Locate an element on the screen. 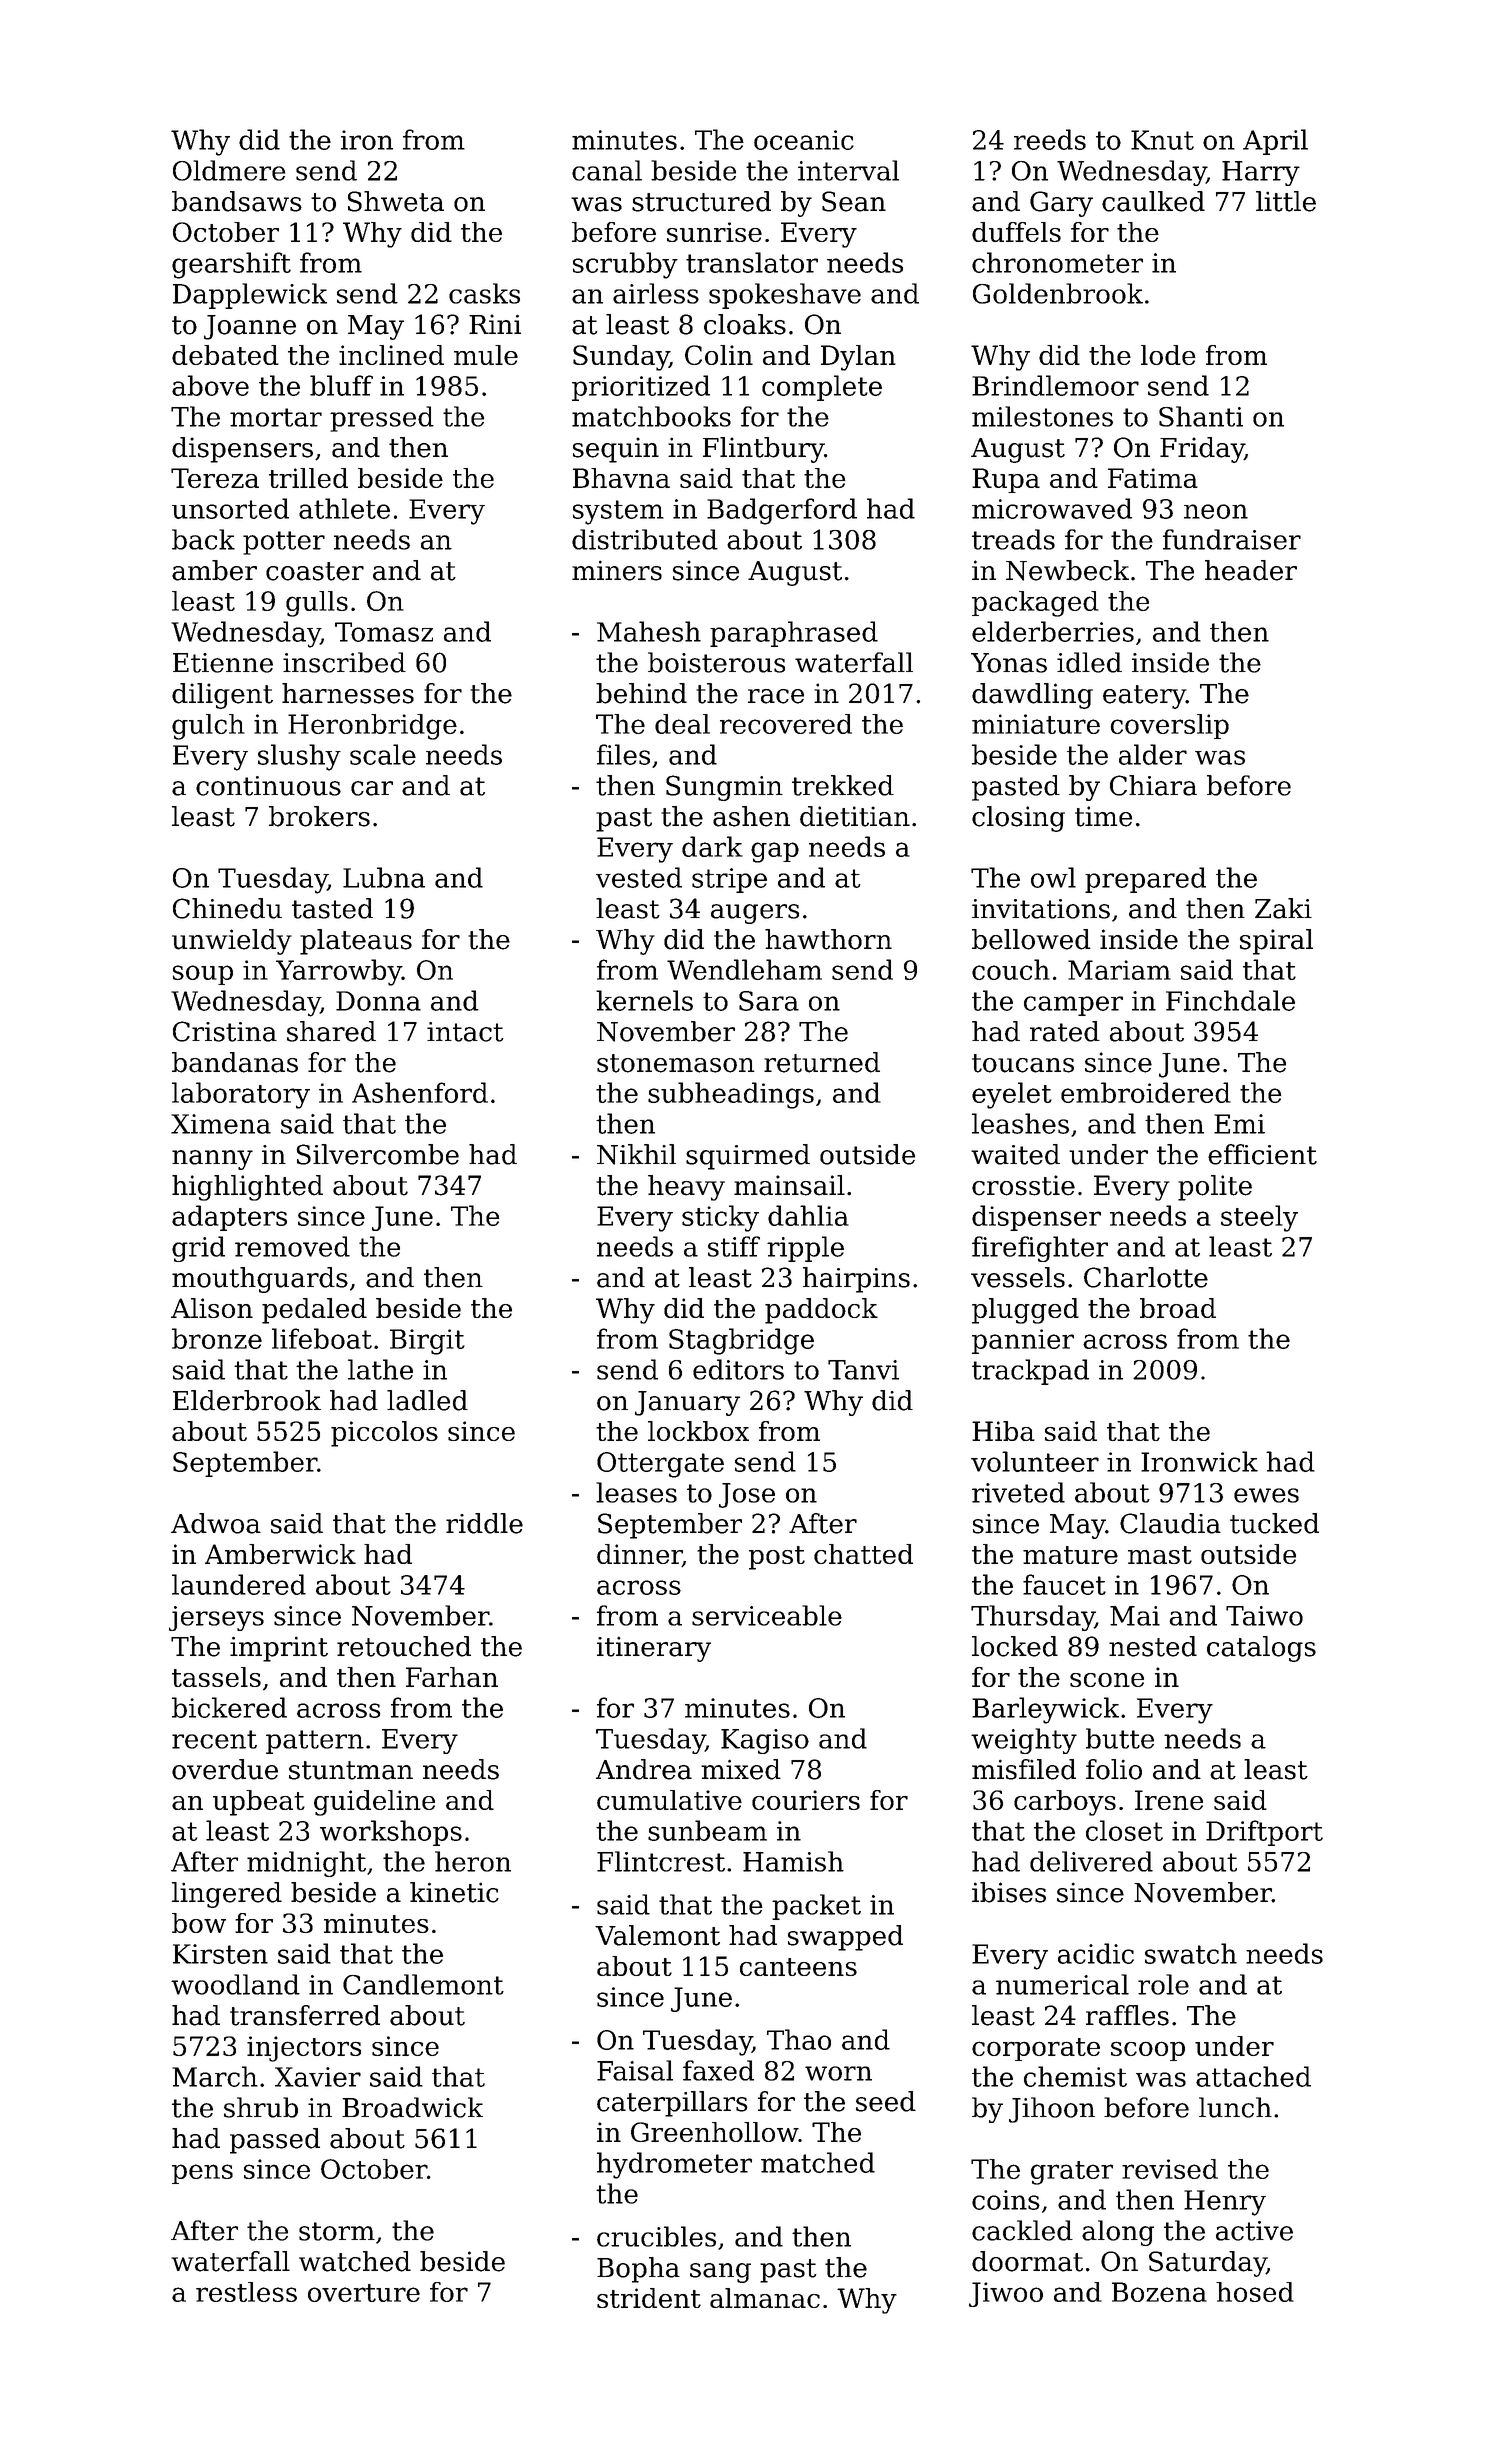 This screenshot has width=1496, height=2464. almanac is located at coordinates (765, 2298).
